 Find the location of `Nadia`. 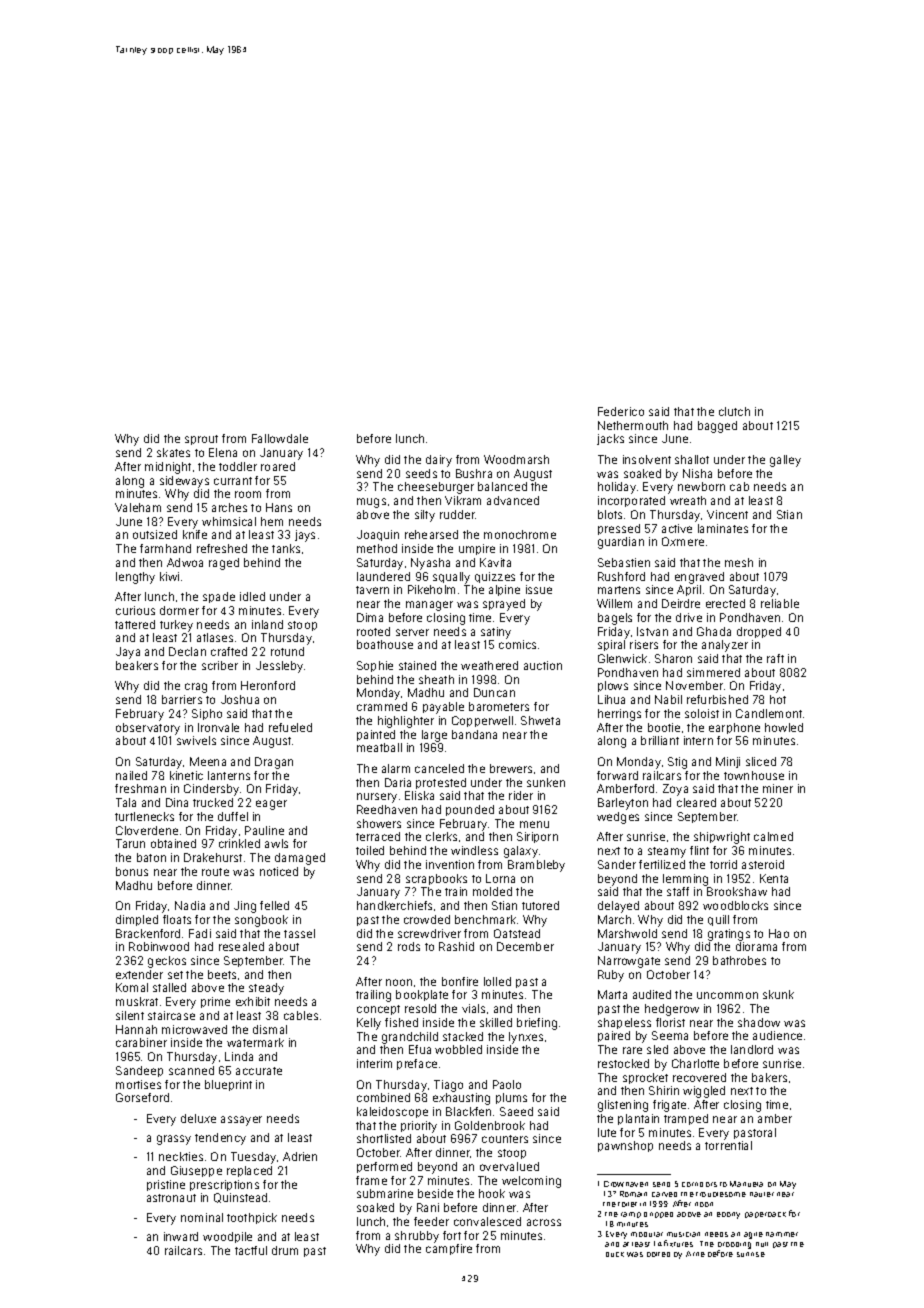

Nadia is located at coordinates (190, 905).
